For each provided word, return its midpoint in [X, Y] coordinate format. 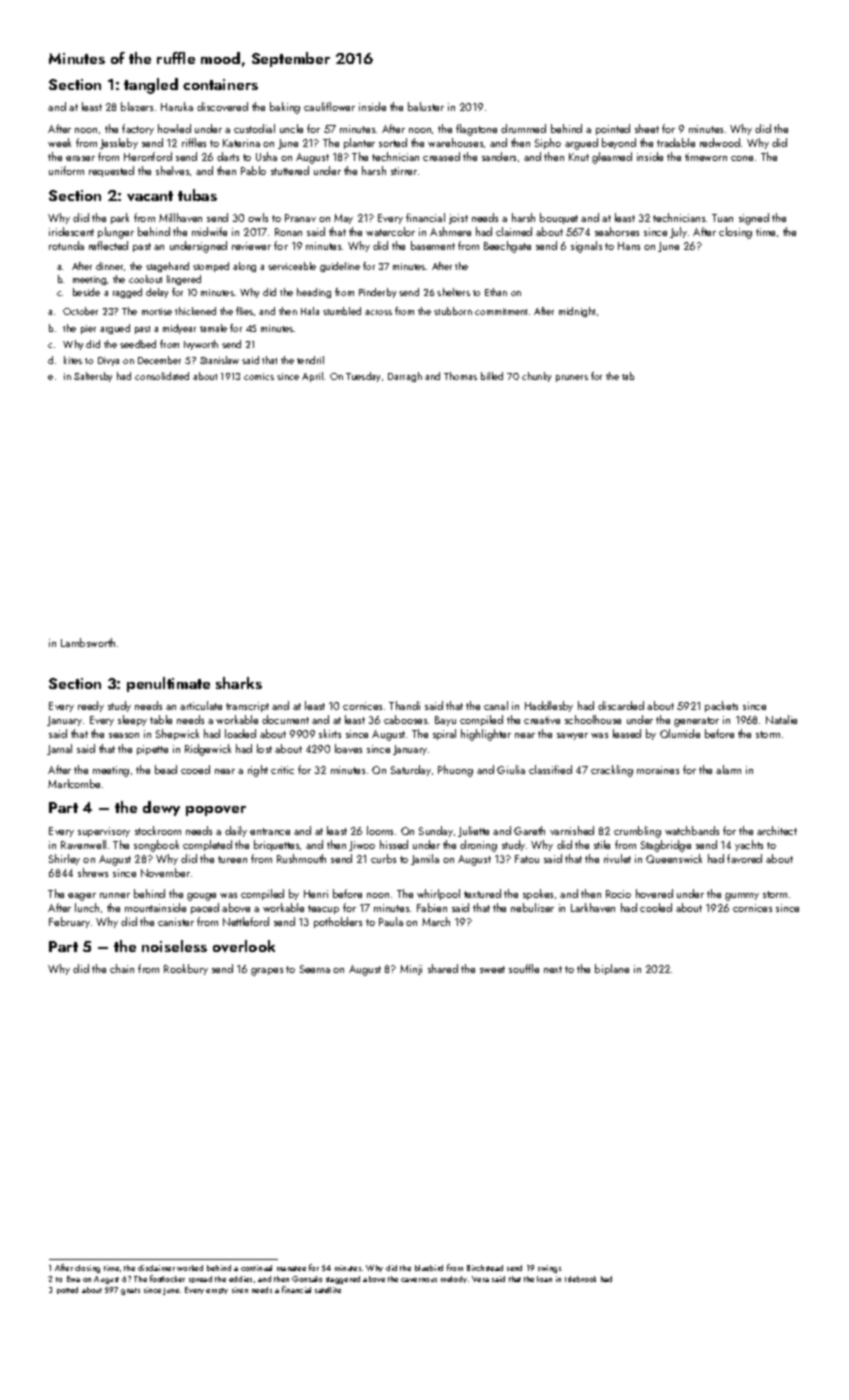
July [678, 232]
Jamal [59, 749]
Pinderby [377, 293]
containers [220, 84]
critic [282, 770]
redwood [720, 142]
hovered [654, 893]
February [69, 922]
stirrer [404, 171]
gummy [742, 897]
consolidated [162, 376]
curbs [383, 858]
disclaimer [156, 1268]
